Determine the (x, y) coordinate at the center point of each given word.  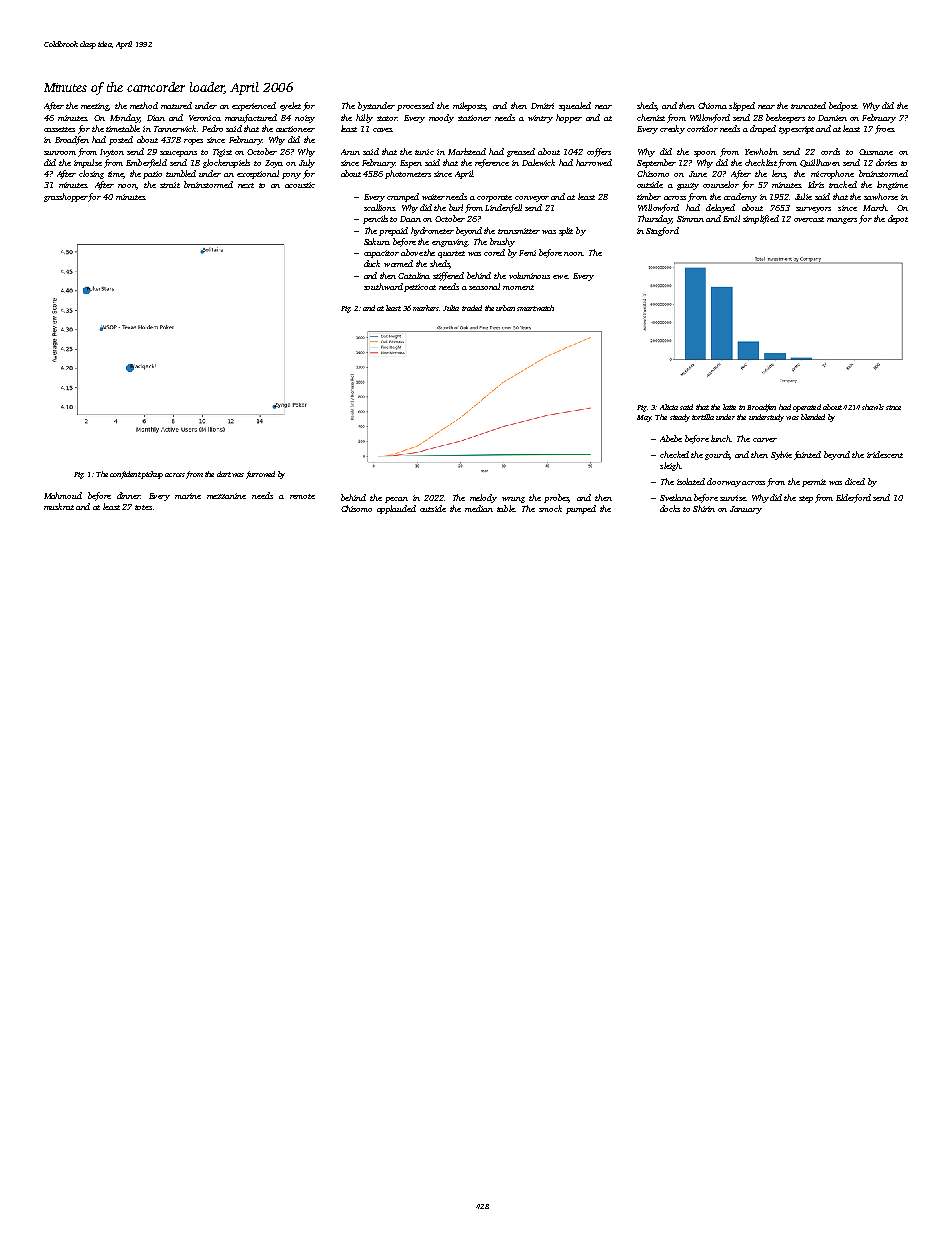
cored (494, 252)
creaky (672, 129)
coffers (599, 152)
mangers (842, 221)
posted (121, 140)
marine (188, 496)
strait (170, 185)
